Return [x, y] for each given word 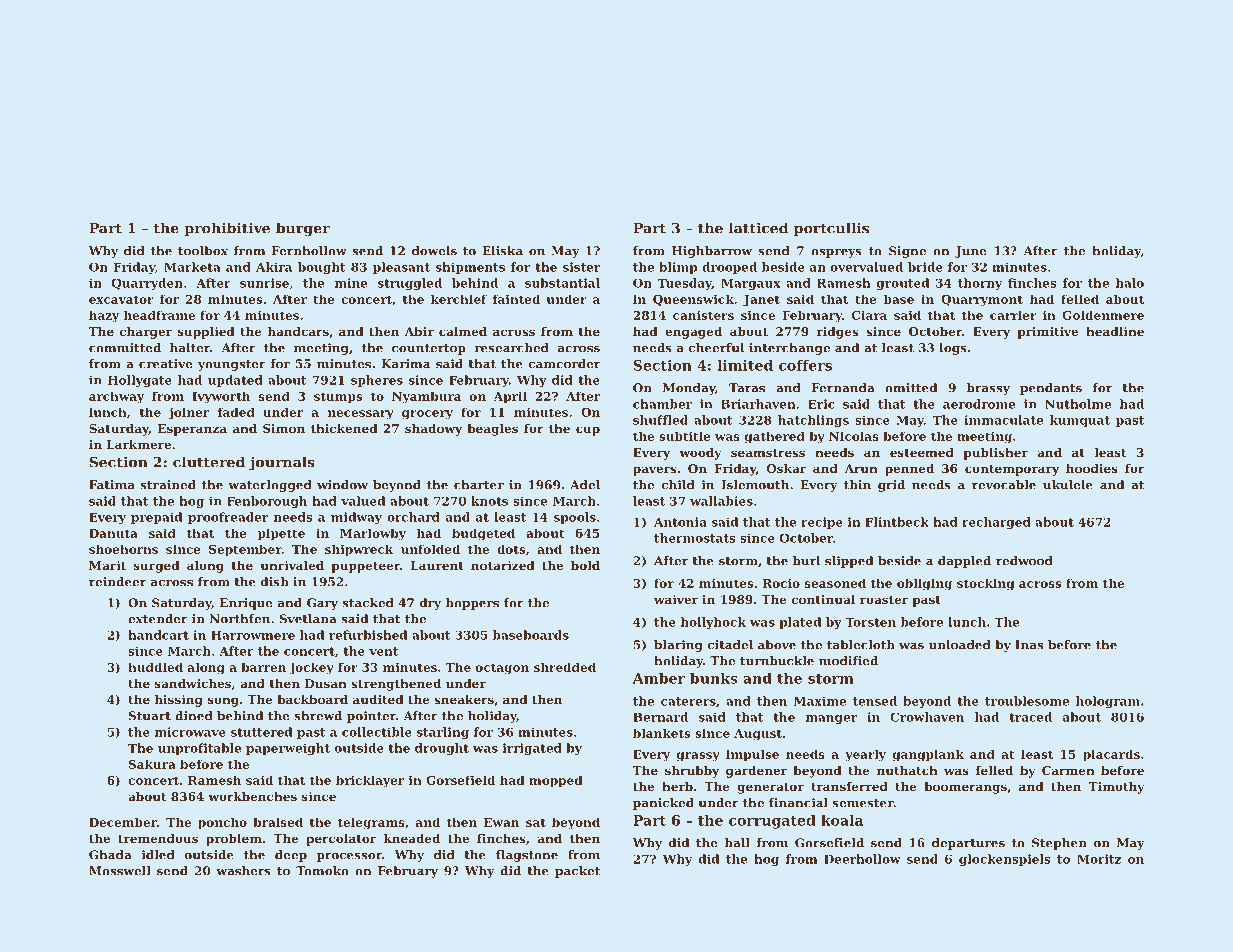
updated [235, 381]
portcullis [831, 229]
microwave [190, 732]
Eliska [503, 251]
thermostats [695, 538]
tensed [875, 701]
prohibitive [227, 229]
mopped [556, 781]
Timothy [1116, 788]
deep [291, 856]
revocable [1004, 485]
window [342, 485]
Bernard [660, 717]
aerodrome [979, 404]
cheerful [716, 348]
